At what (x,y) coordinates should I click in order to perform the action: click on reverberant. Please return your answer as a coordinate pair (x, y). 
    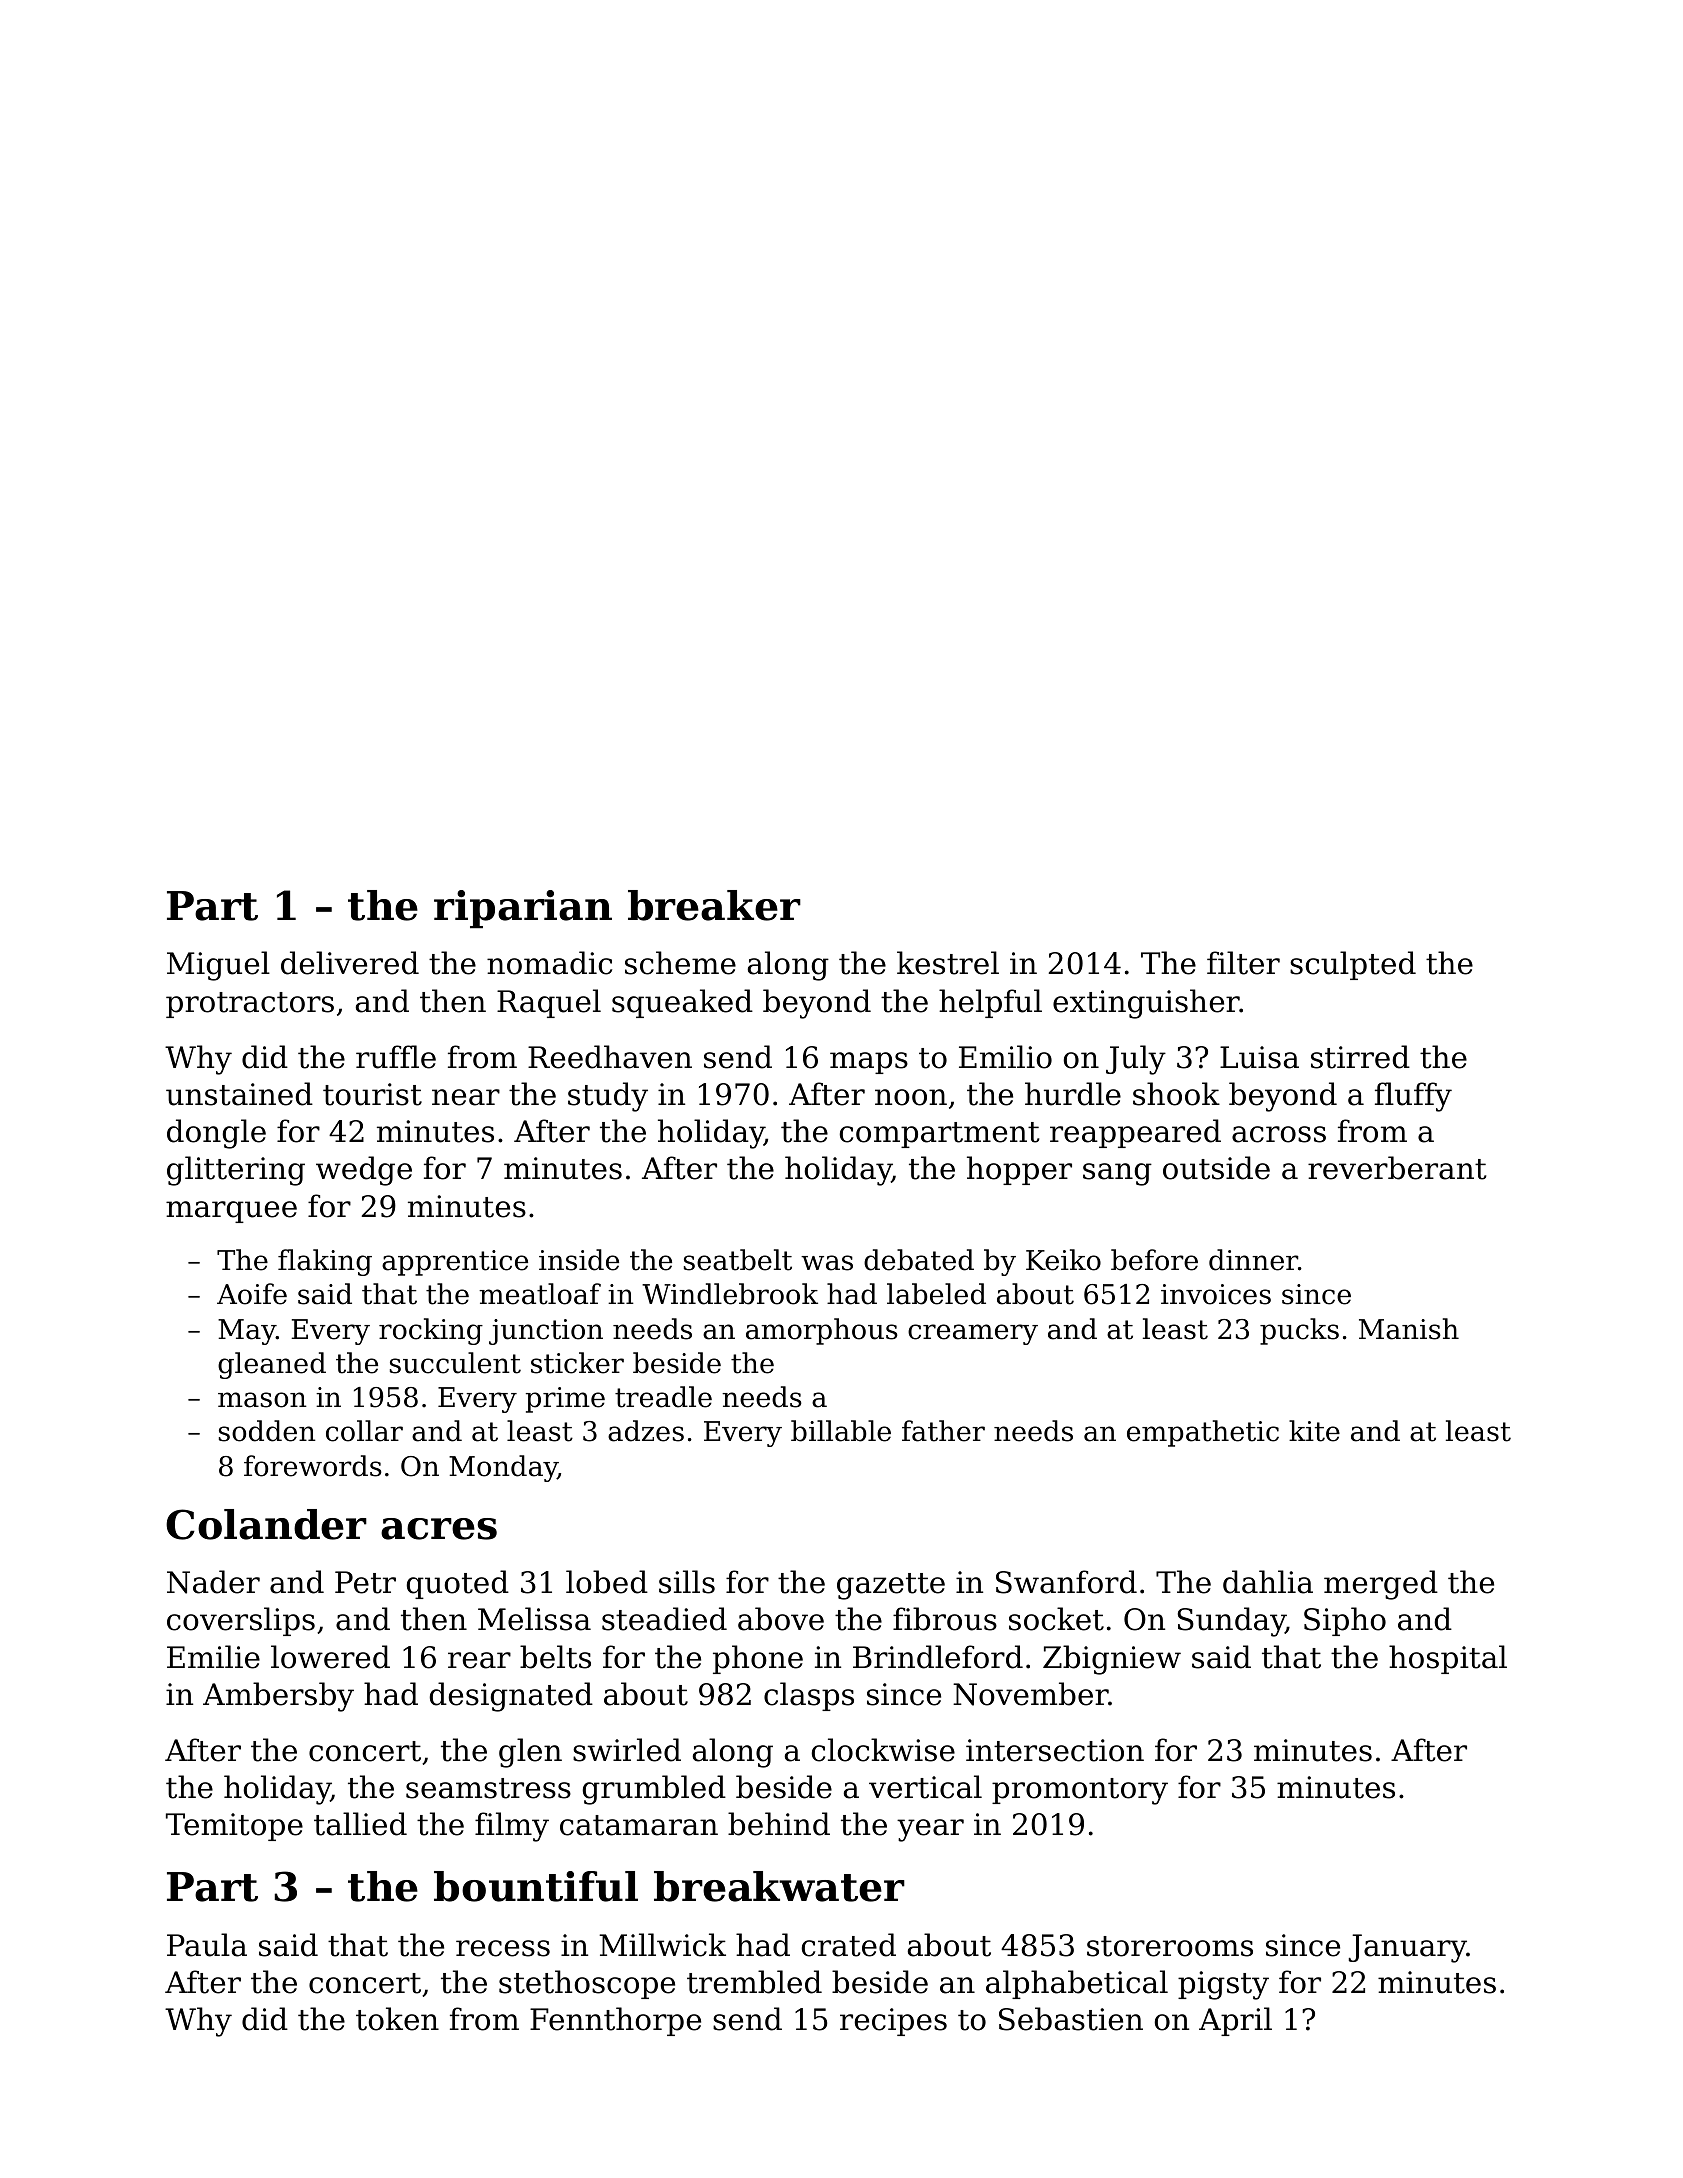
    Looking at the image, I should click on (1397, 1168).
